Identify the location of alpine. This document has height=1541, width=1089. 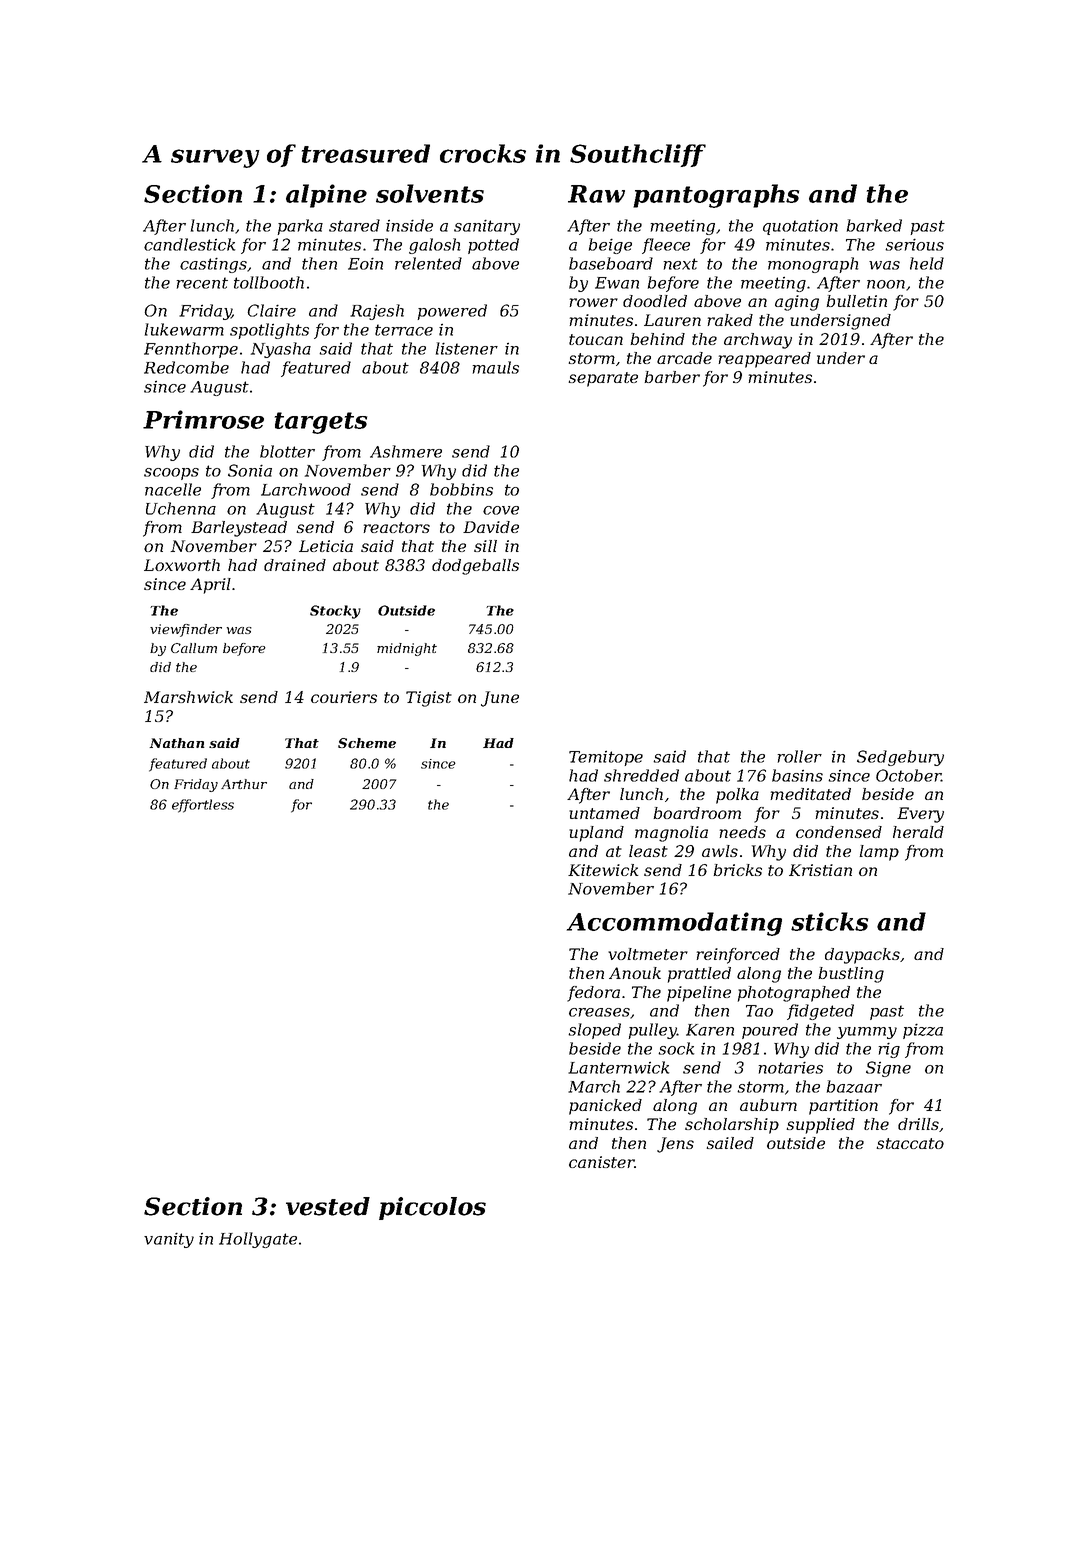
(326, 196).
